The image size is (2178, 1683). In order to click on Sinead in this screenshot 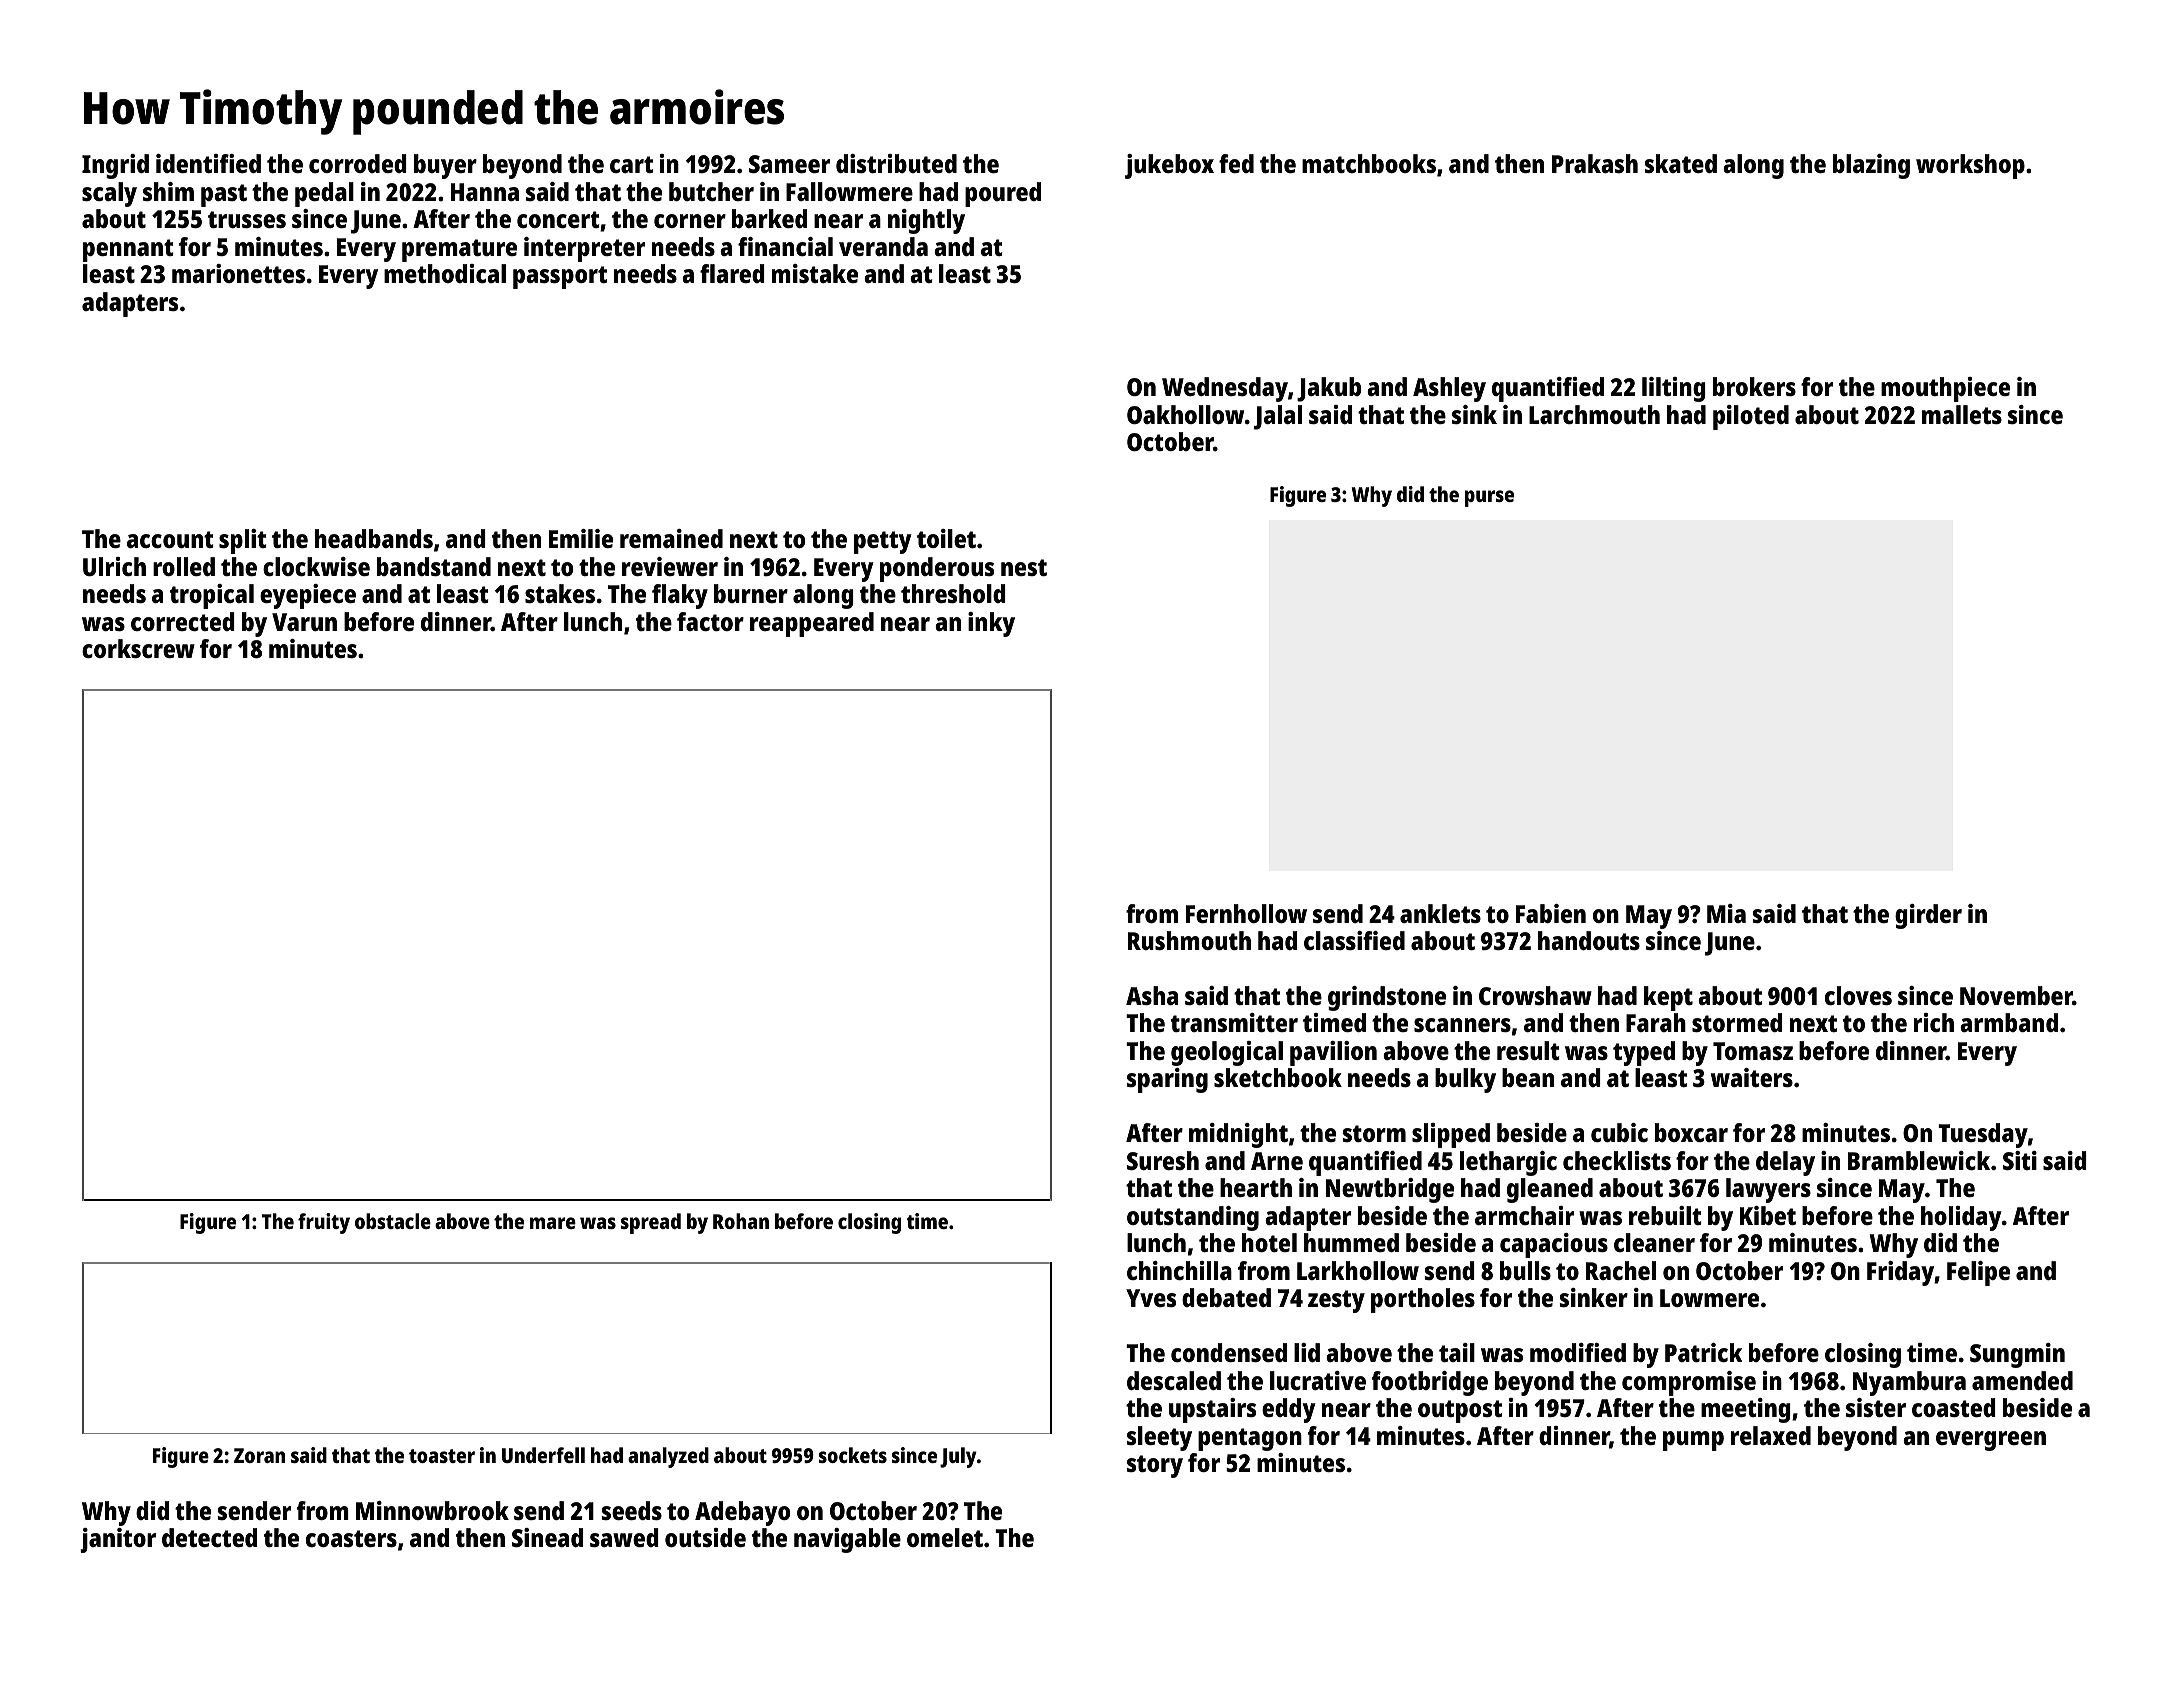, I will do `click(547, 1537)`.
